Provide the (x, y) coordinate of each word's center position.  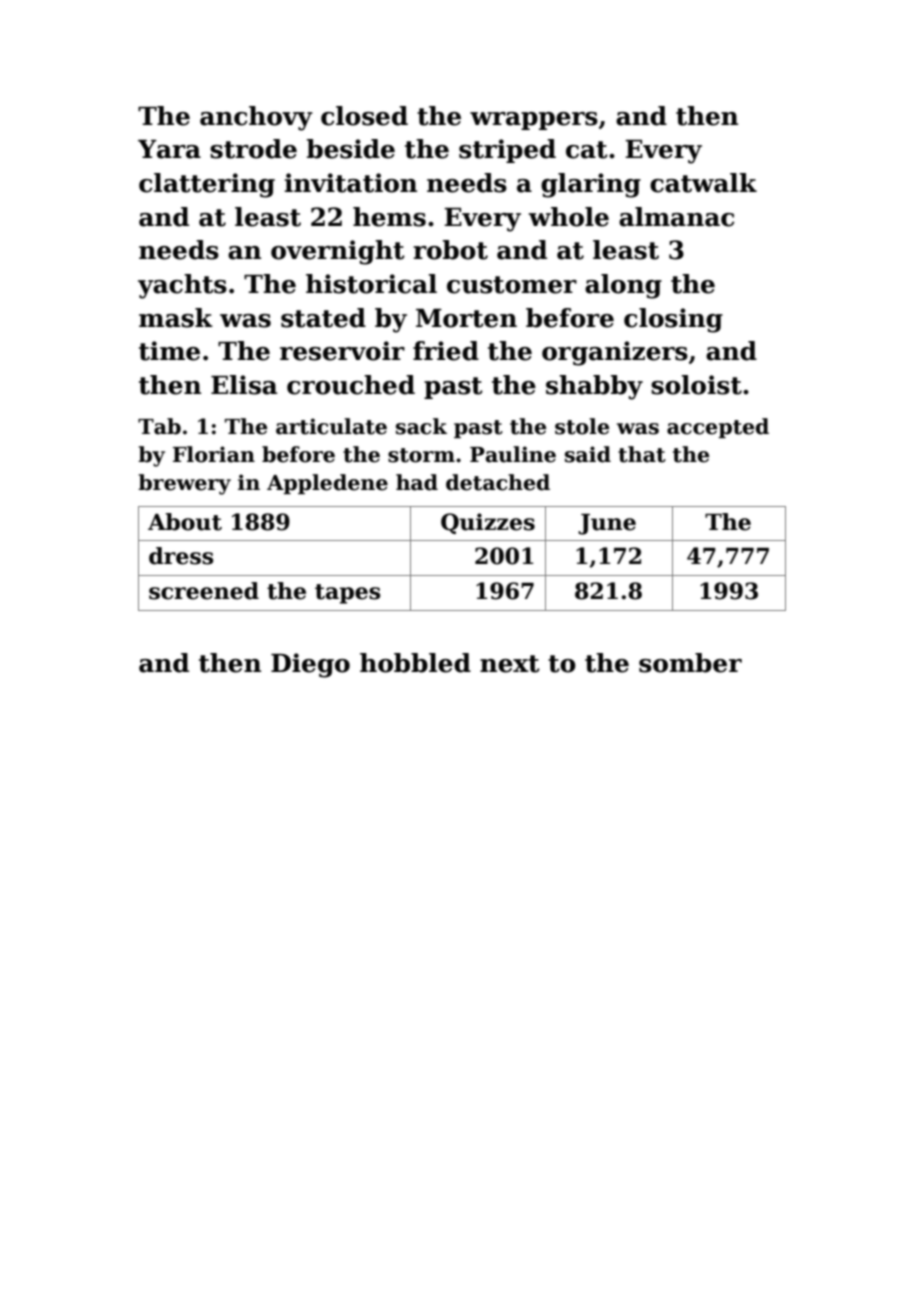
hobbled (415, 663)
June (607, 524)
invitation (350, 183)
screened (204, 591)
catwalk (703, 183)
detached (498, 482)
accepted (718, 428)
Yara (169, 149)
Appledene (327, 484)
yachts (182, 286)
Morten (466, 318)
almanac (676, 217)
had (417, 482)
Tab (159, 426)
